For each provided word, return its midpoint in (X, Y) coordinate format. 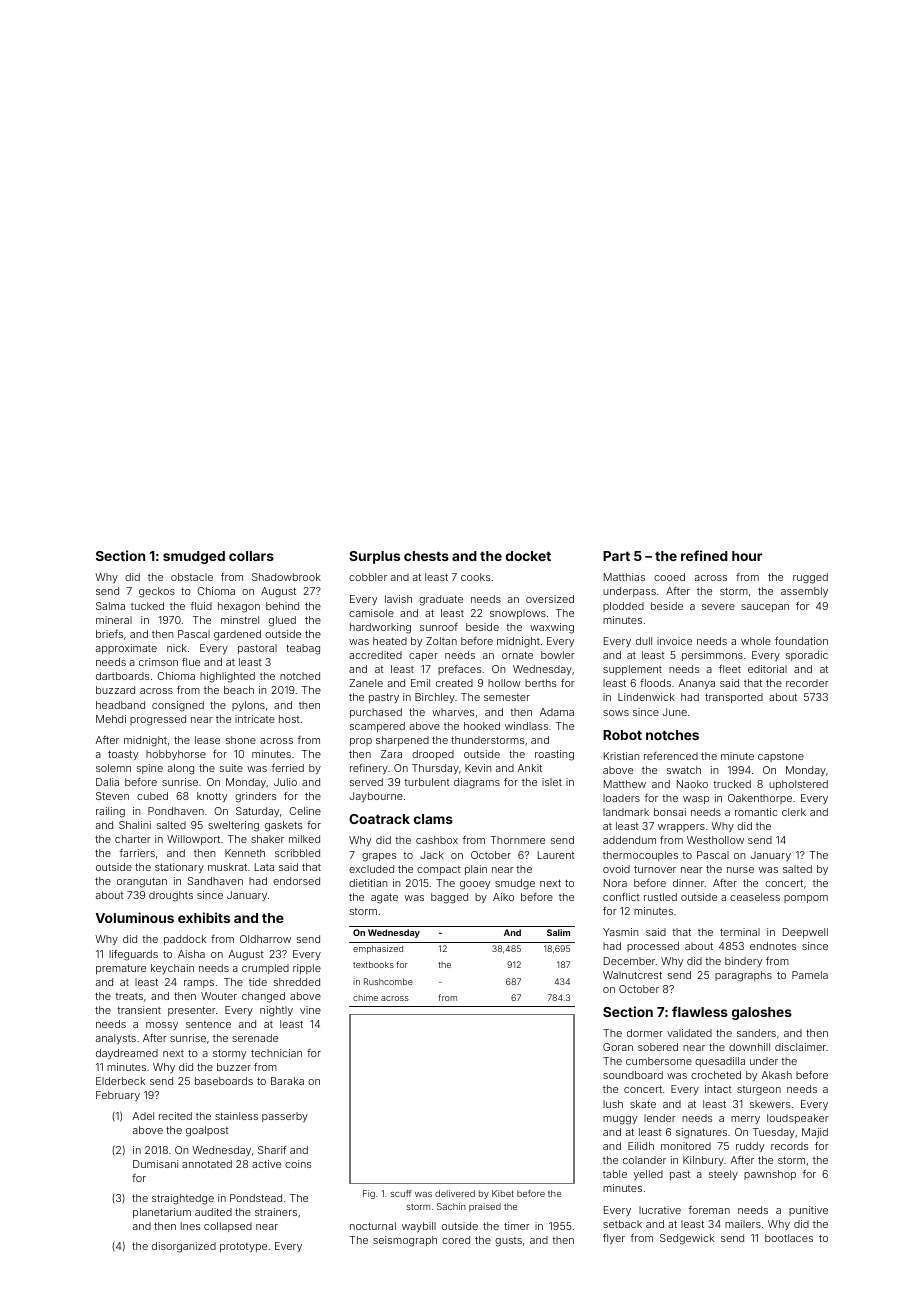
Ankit (529, 768)
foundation (801, 640)
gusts (508, 1242)
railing (110, 812)
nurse (740, 870)
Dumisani (155, 1164)
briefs (109, 633)
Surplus (374, 557)
